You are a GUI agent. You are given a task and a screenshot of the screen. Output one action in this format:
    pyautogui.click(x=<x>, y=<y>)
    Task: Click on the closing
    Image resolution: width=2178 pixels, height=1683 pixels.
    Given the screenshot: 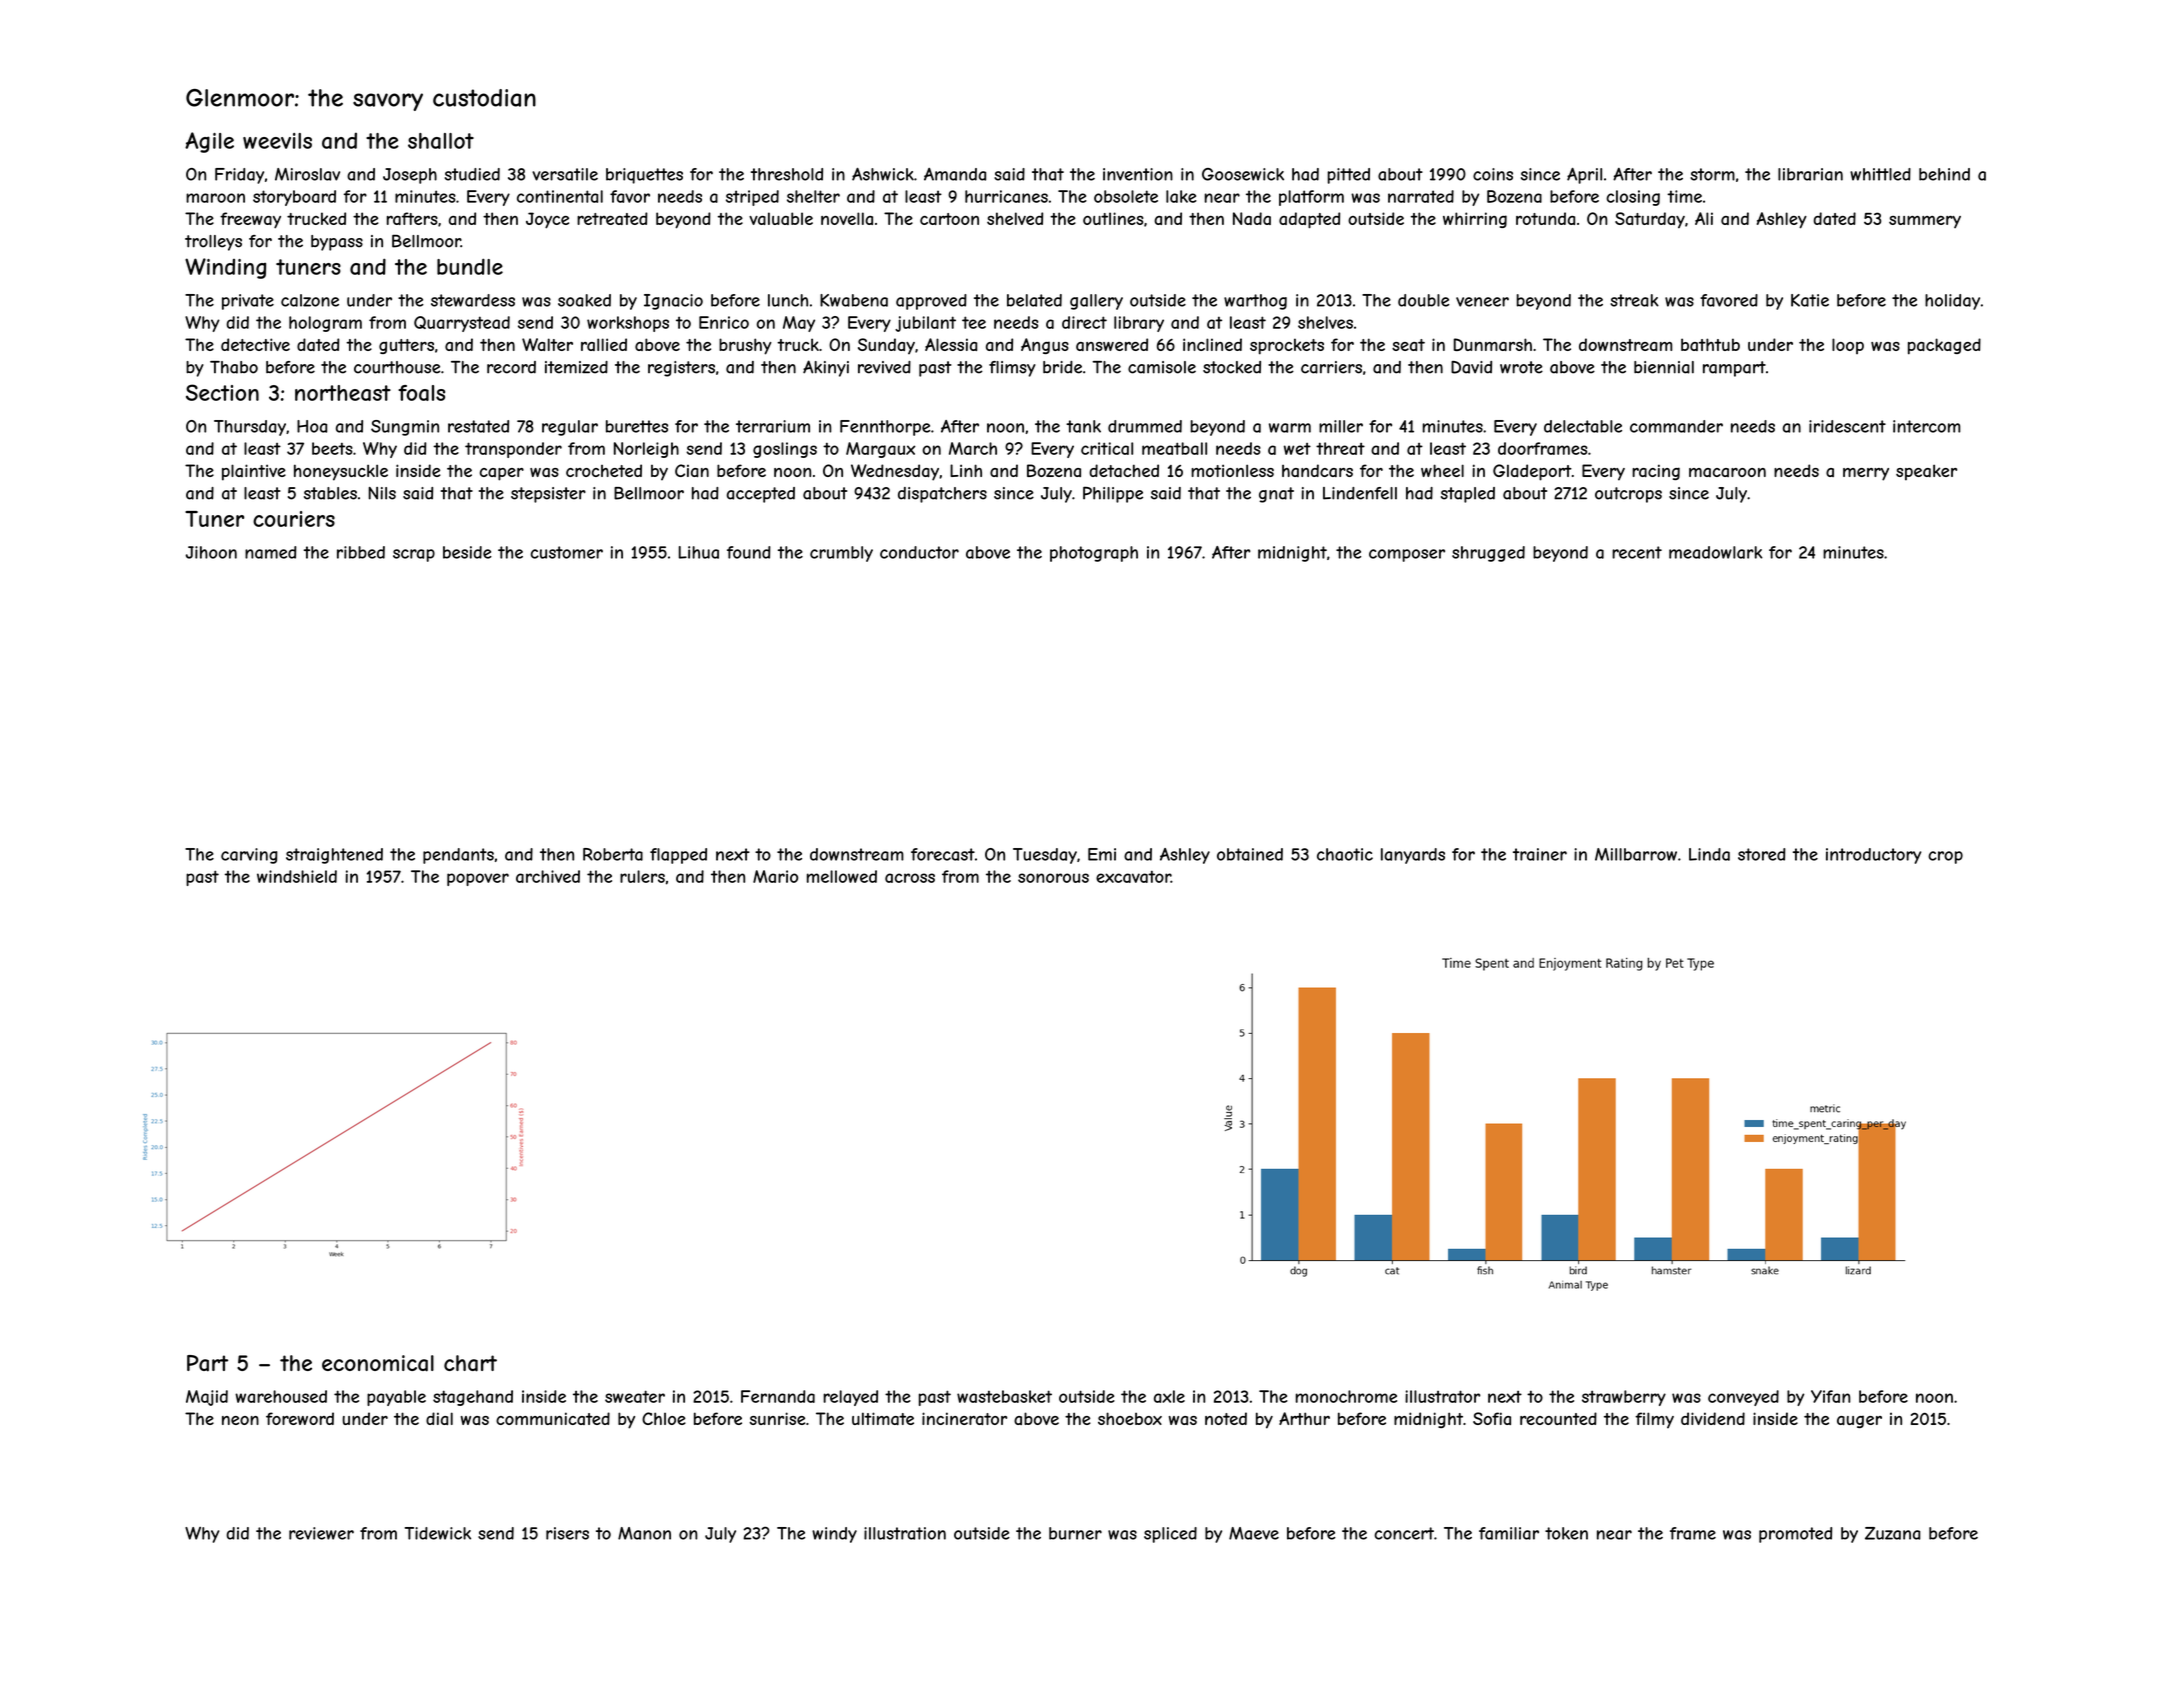 What is the action you would take?
    pyautogui.click(x=1633, y=198)
